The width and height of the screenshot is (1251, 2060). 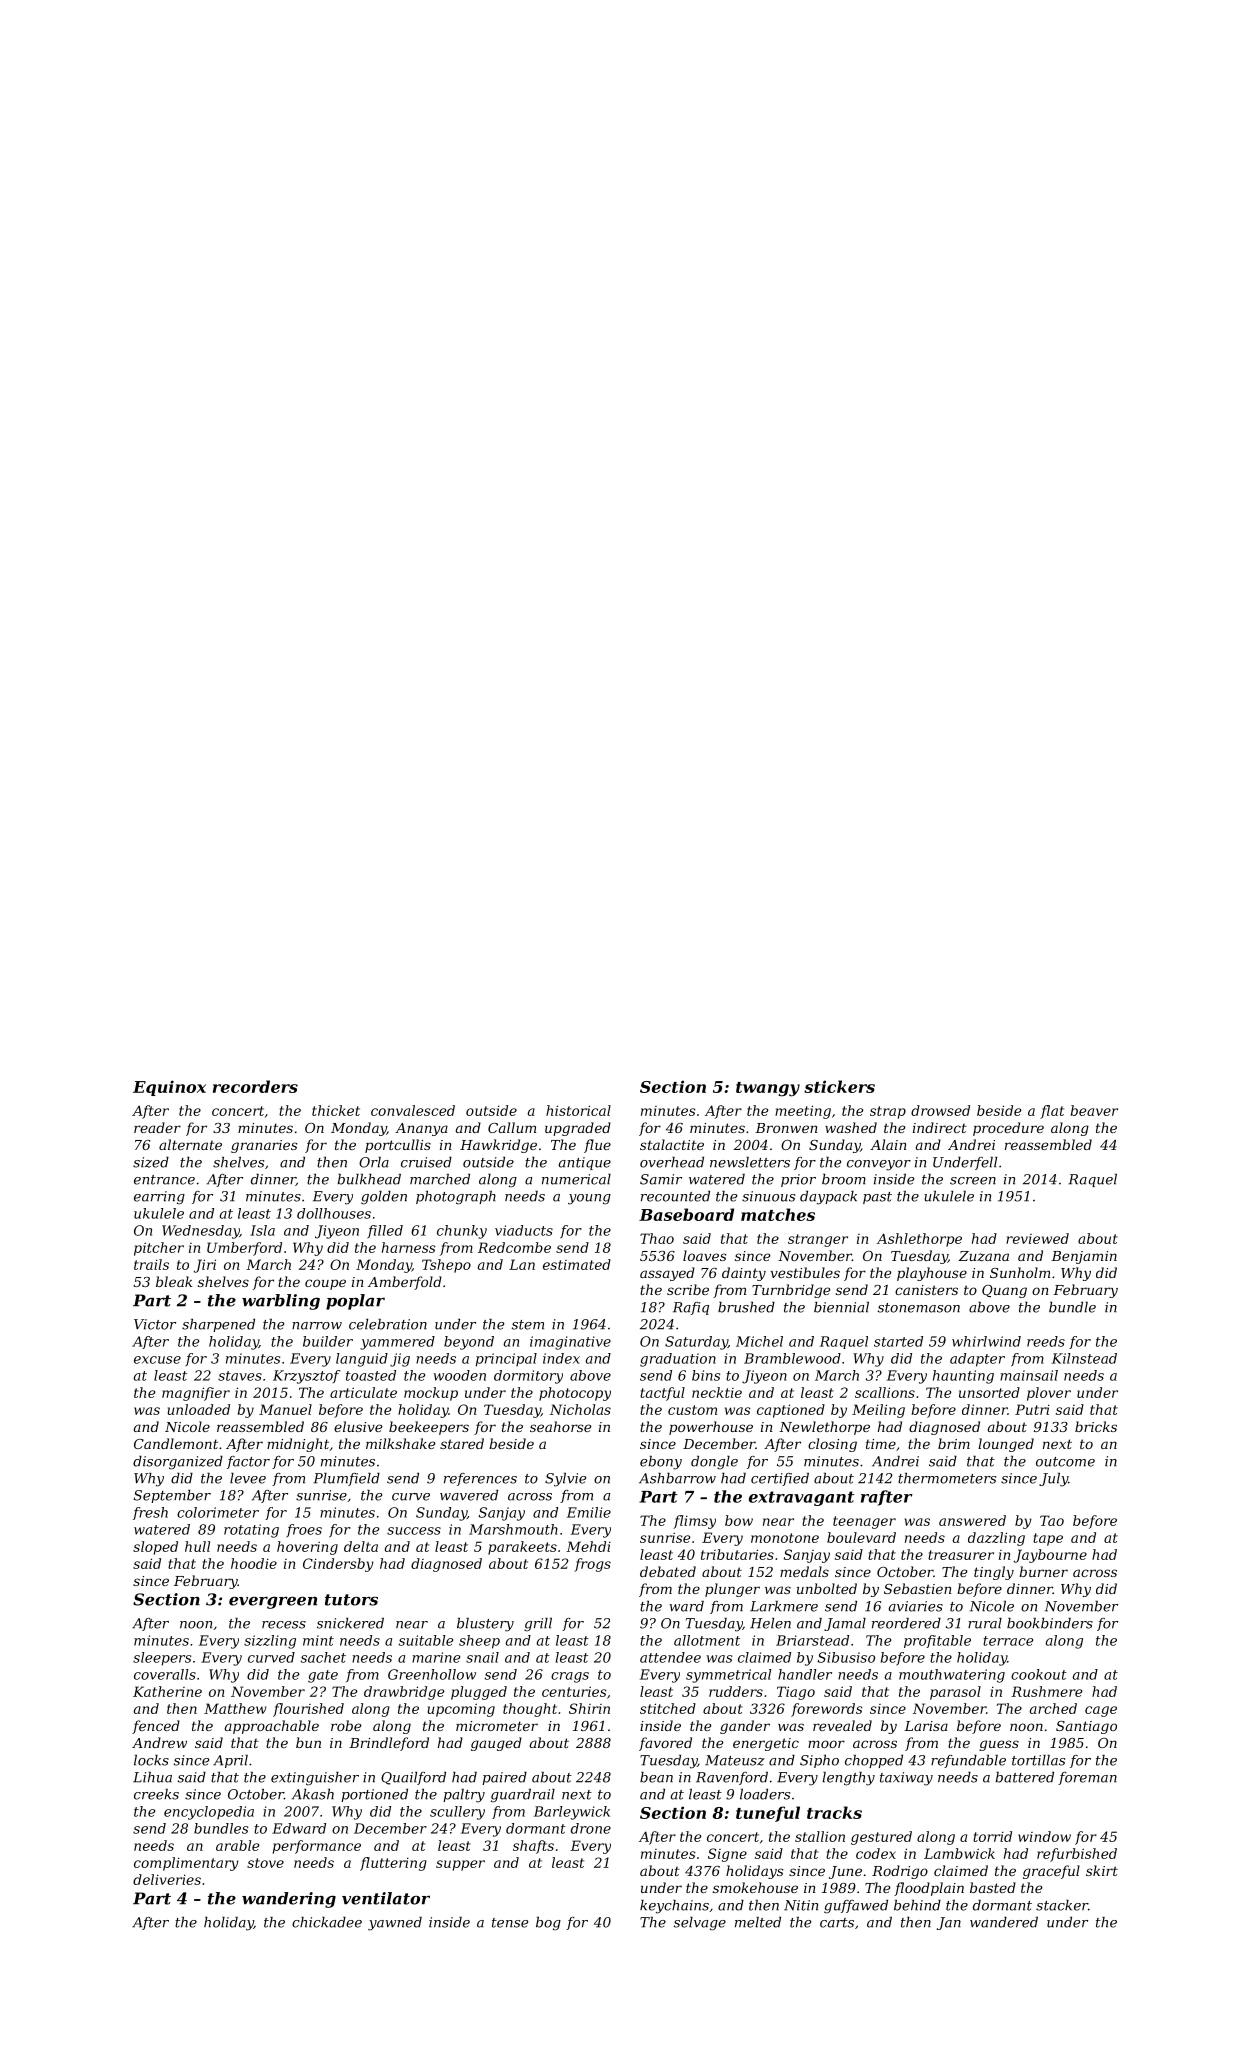 What do you see at coordinates (758, 1922) in the screenshot?
I see `melted` at bounding box center [758, 1922].
